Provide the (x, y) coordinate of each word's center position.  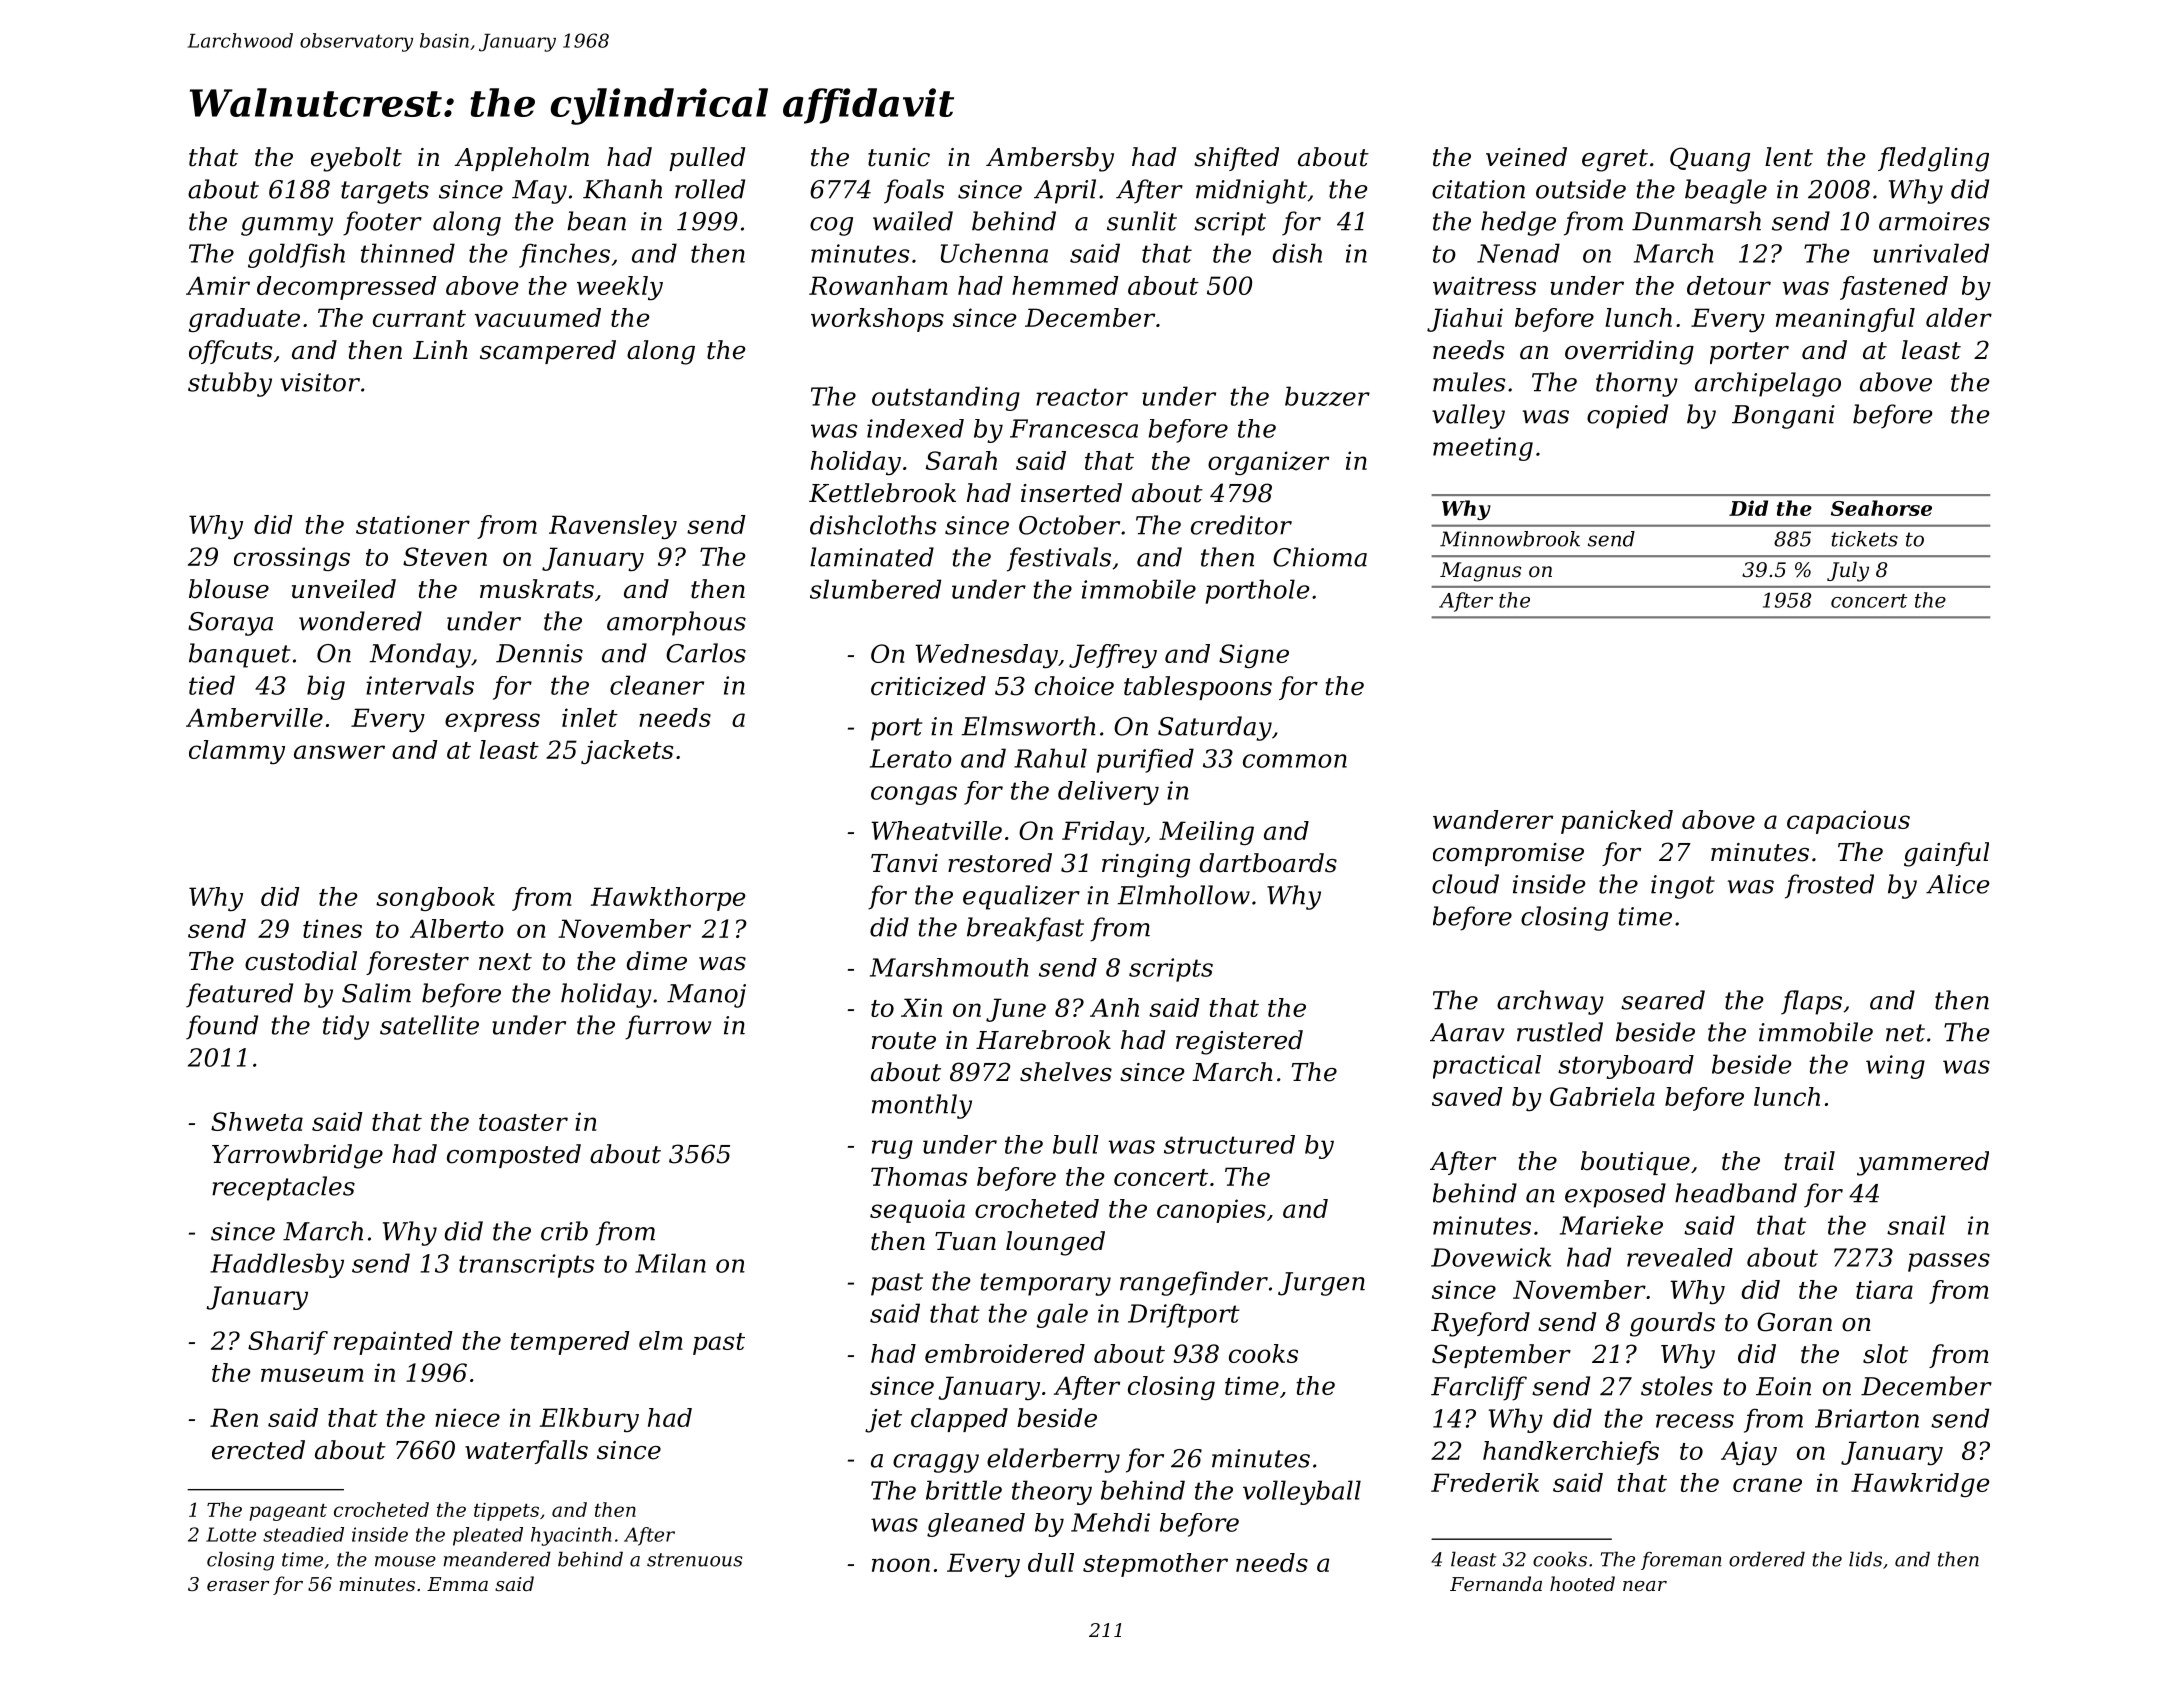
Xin (921, 1007)
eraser (238, 1586)
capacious (1848, 822)
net (1905, 1033)
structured (1229, 1144)
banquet (240, 655)
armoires (1934, 221)
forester (417, 963)
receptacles (283, 1188)
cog (831, 226)
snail (1916, 1225)
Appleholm (521, 159)
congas (914, 795)
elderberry (1053, 1460)
